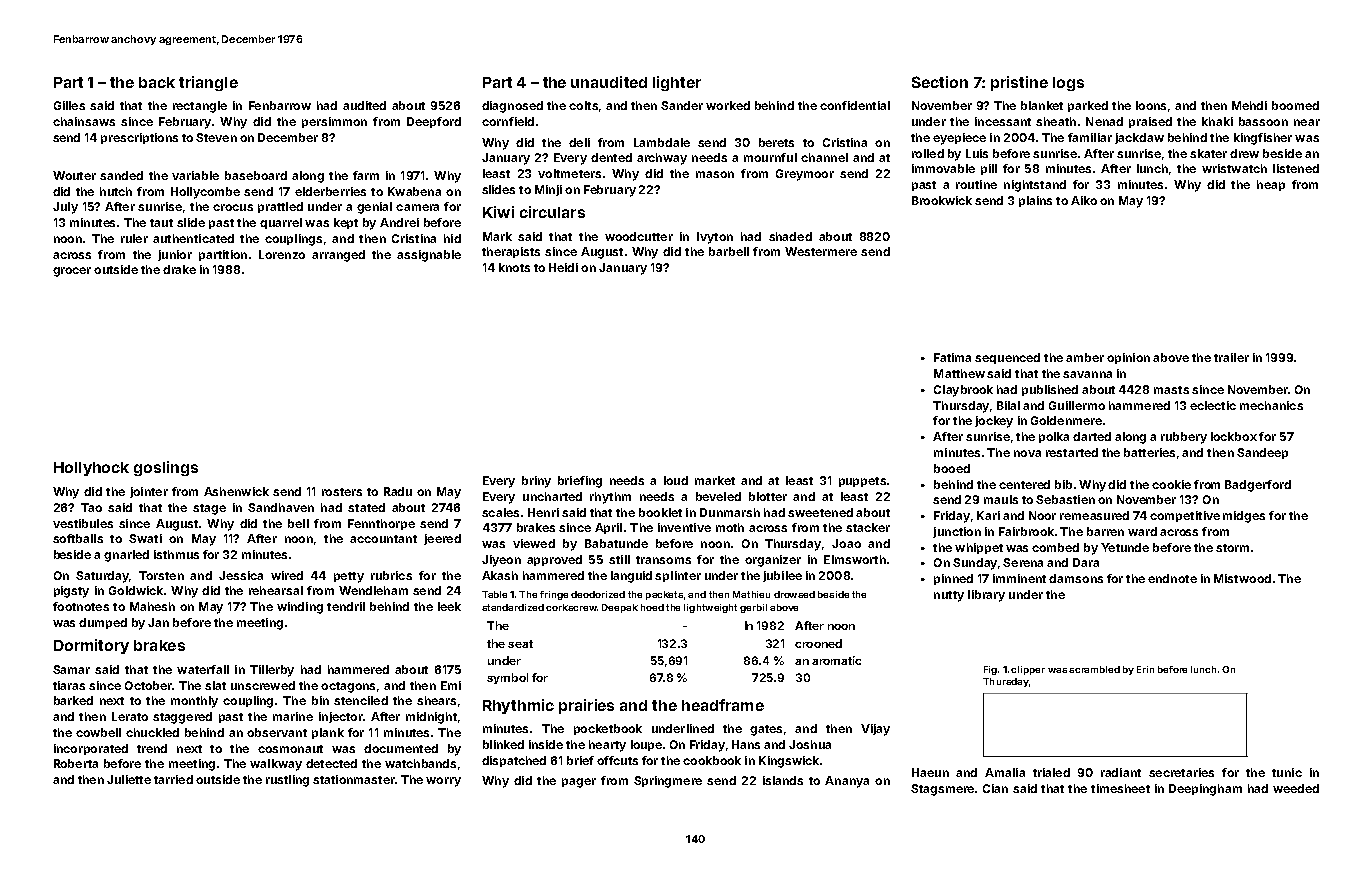 This document has height=887, width=1372. I want to click on drake, so click(179, 269).
